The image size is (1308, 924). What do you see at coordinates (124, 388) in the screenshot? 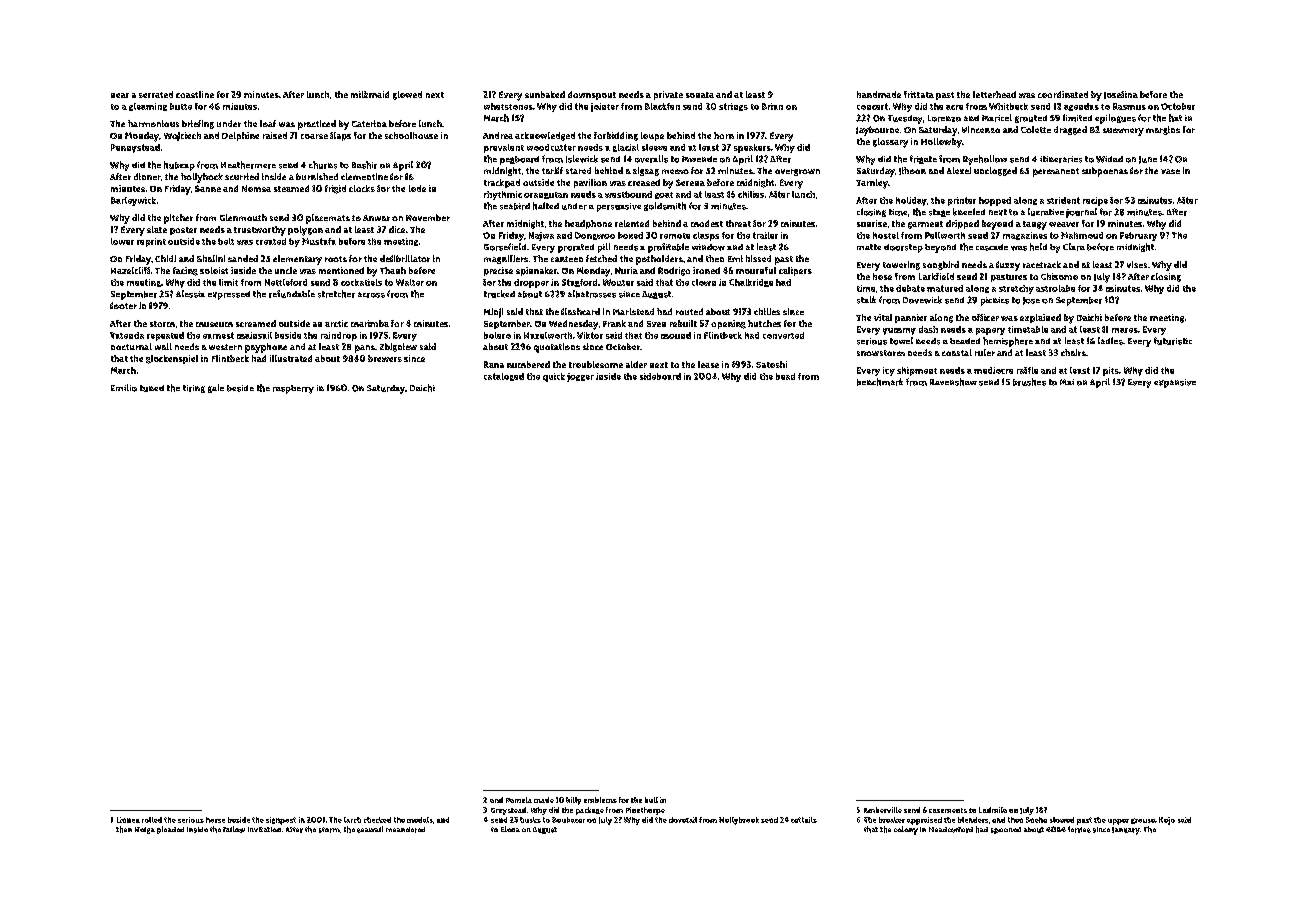
I see `Emilio` at bounding box center [124, 388].
